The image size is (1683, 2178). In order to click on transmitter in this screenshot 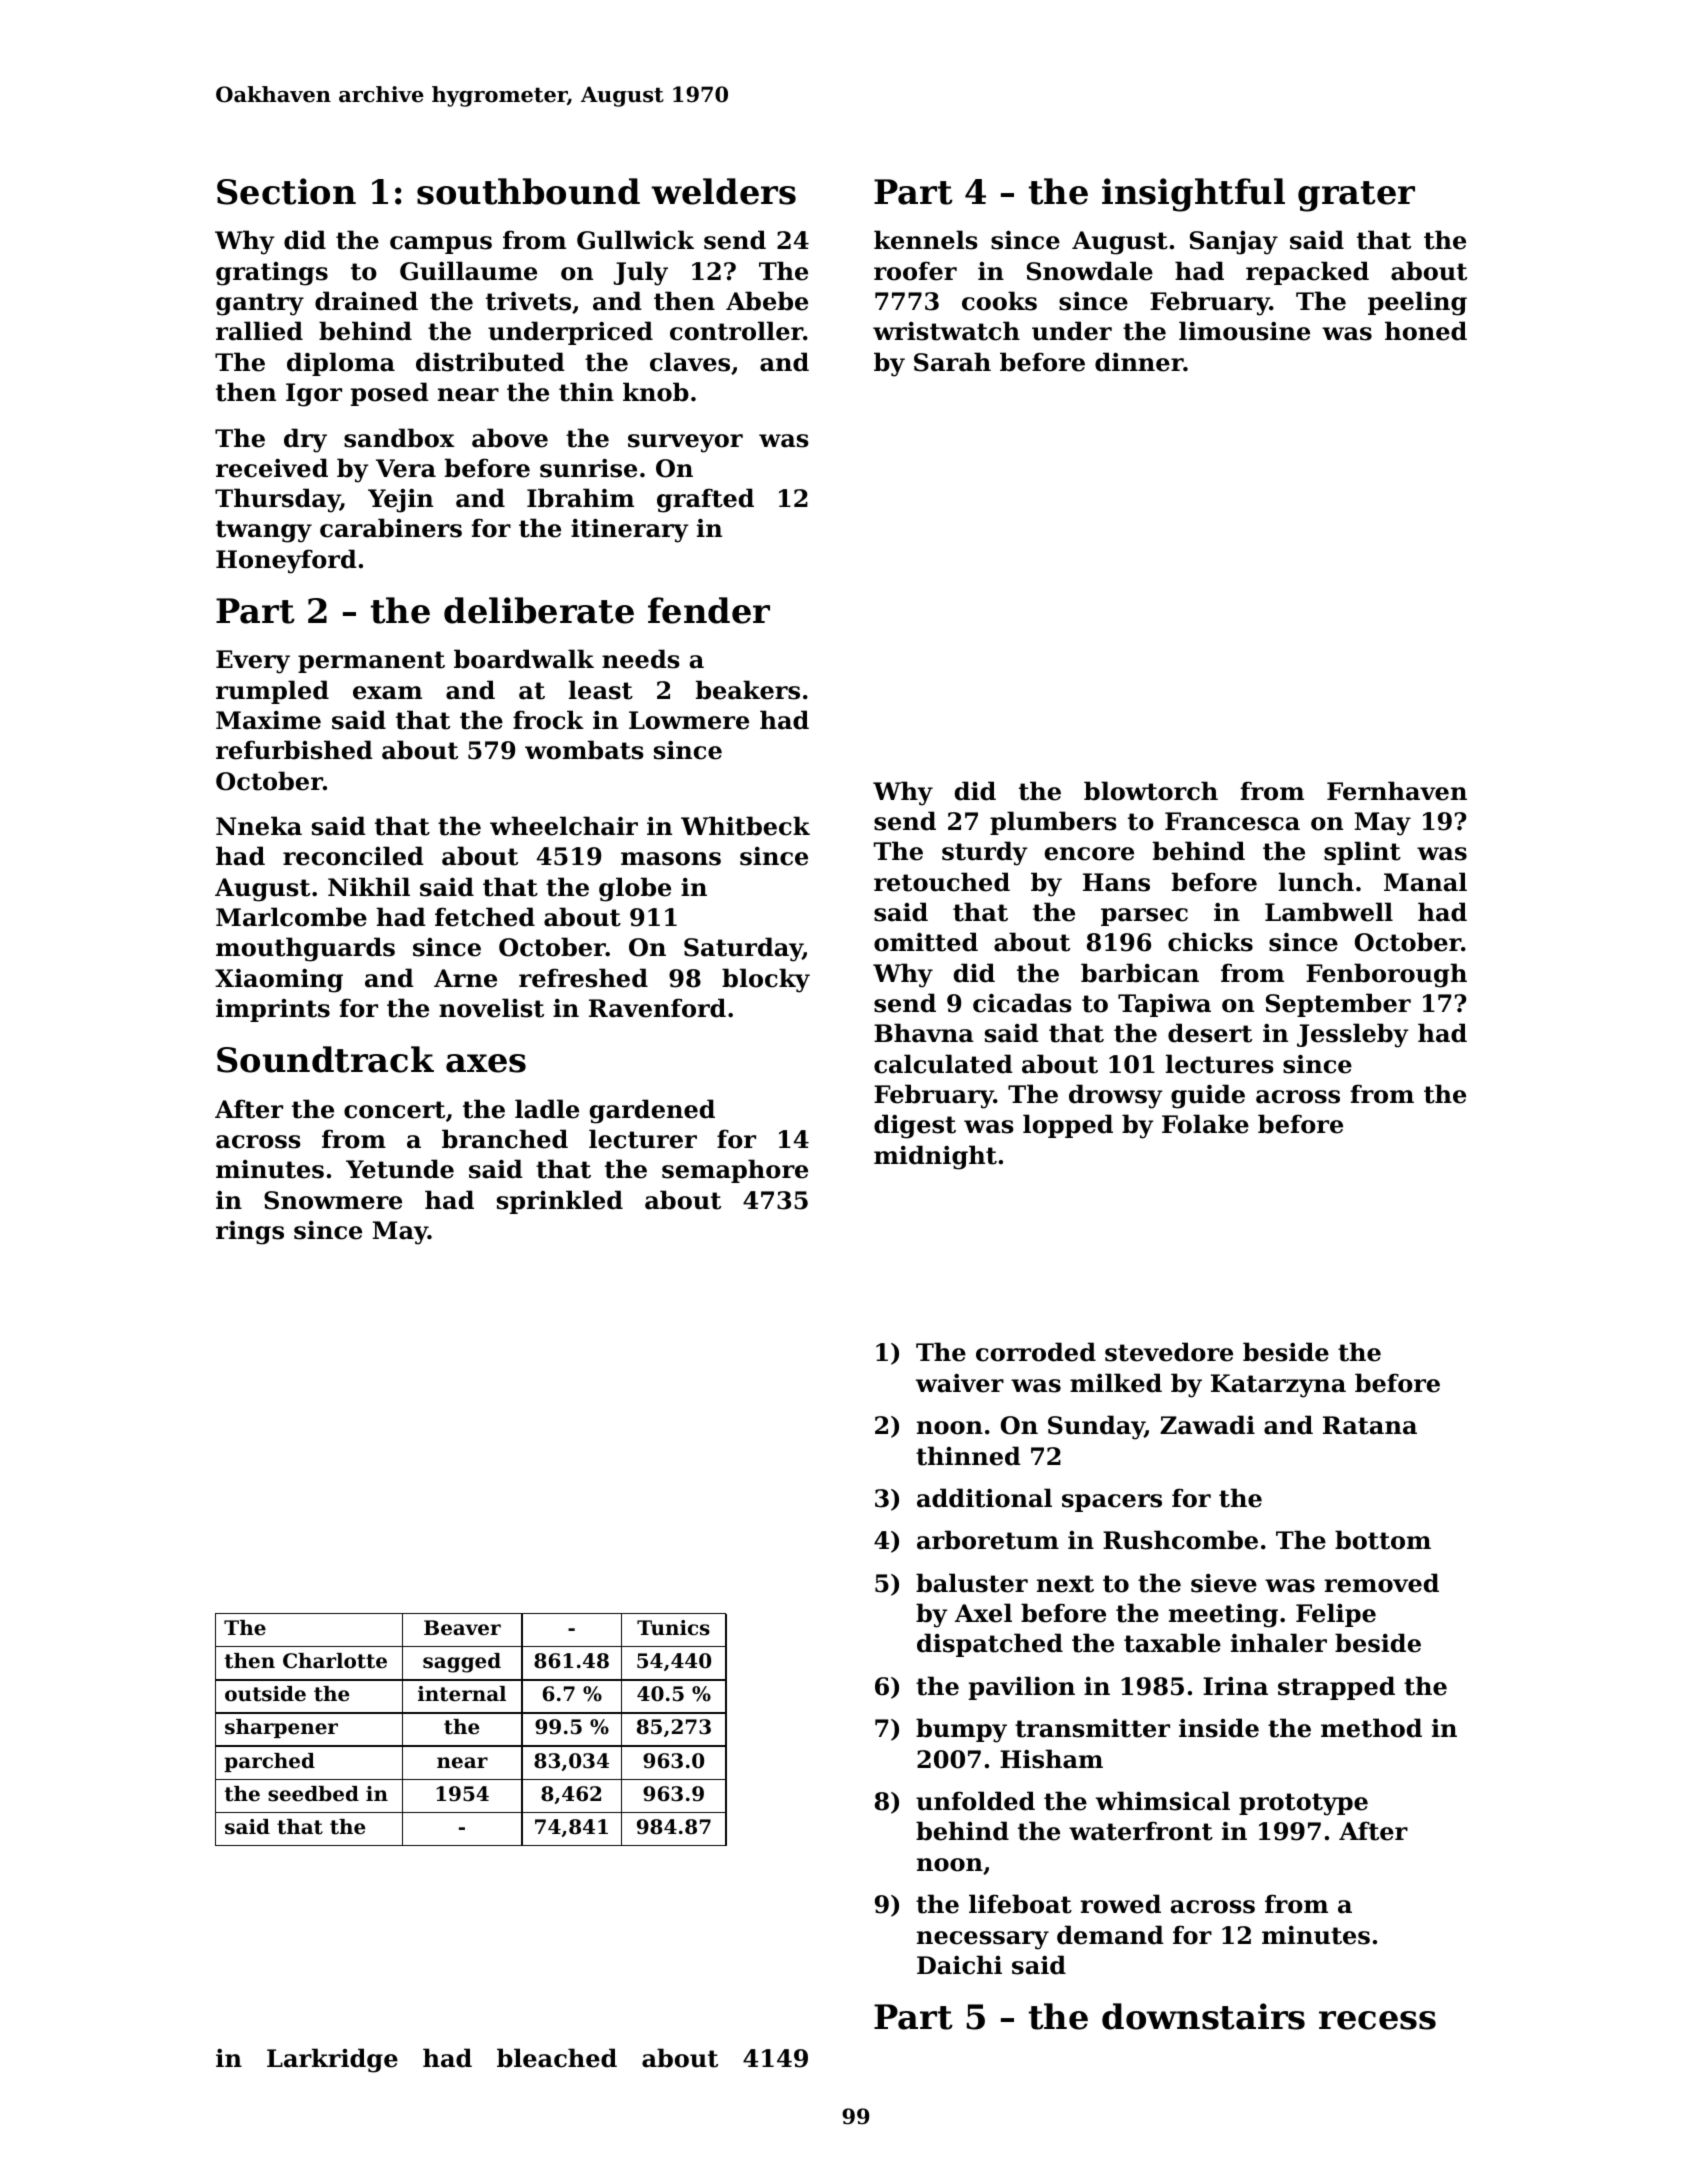, I will do `click(1092, 1728)`.
